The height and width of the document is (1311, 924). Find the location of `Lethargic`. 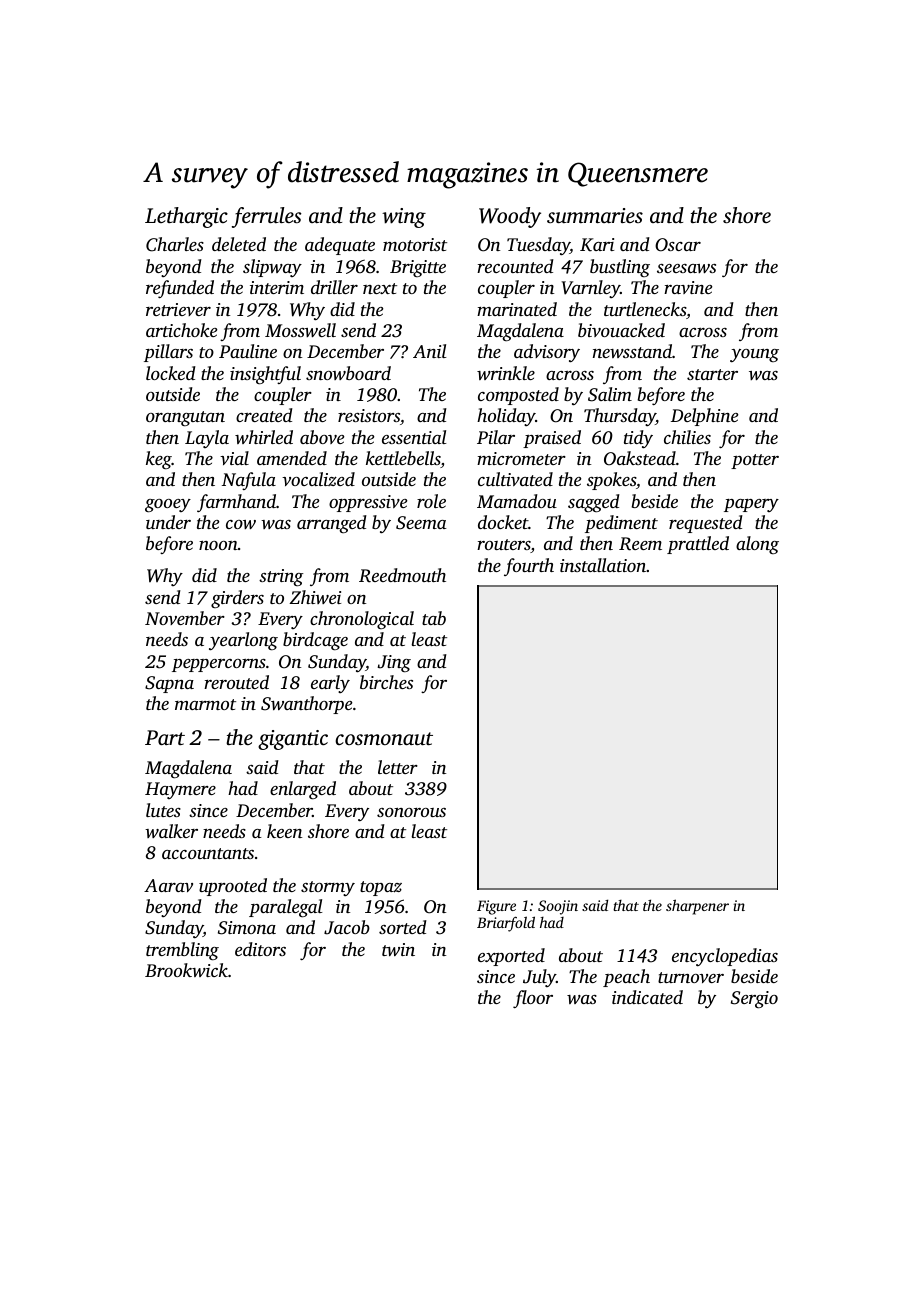

Lethargic is located at coordinates (186, 217).
